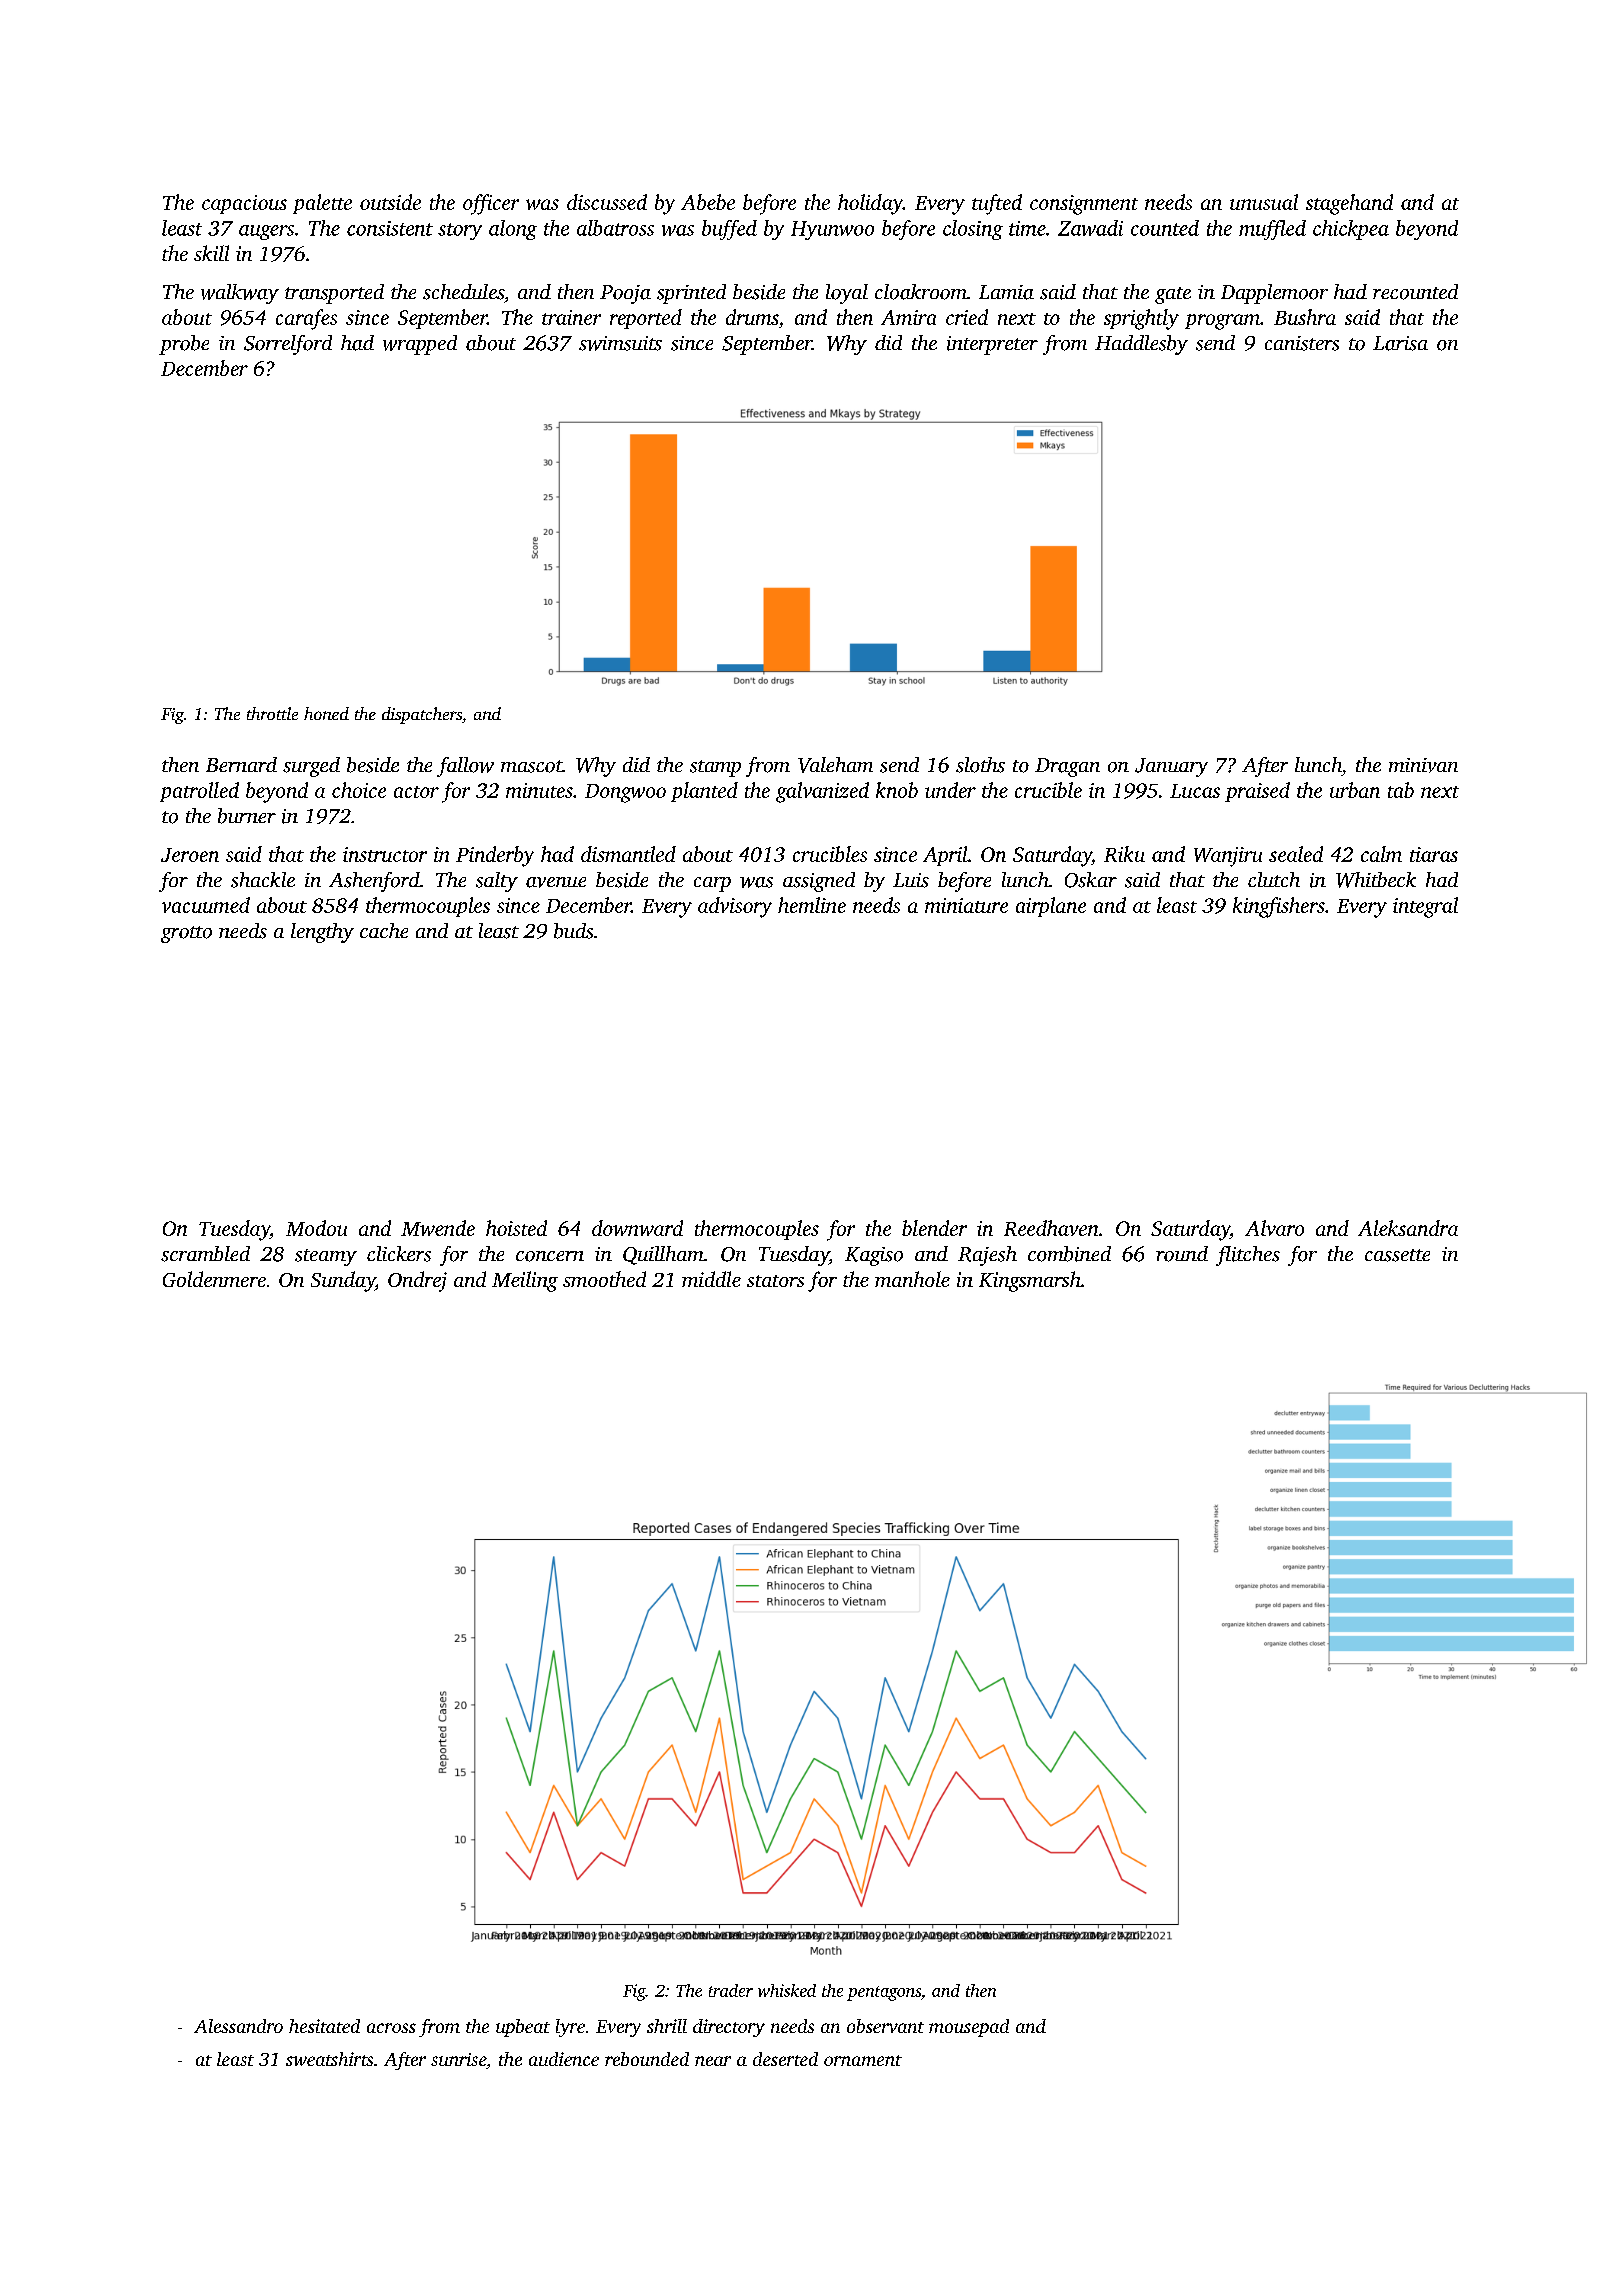  Describe the element at coordinates (884, 1993) in the page. I see `pentagons` at that location.
